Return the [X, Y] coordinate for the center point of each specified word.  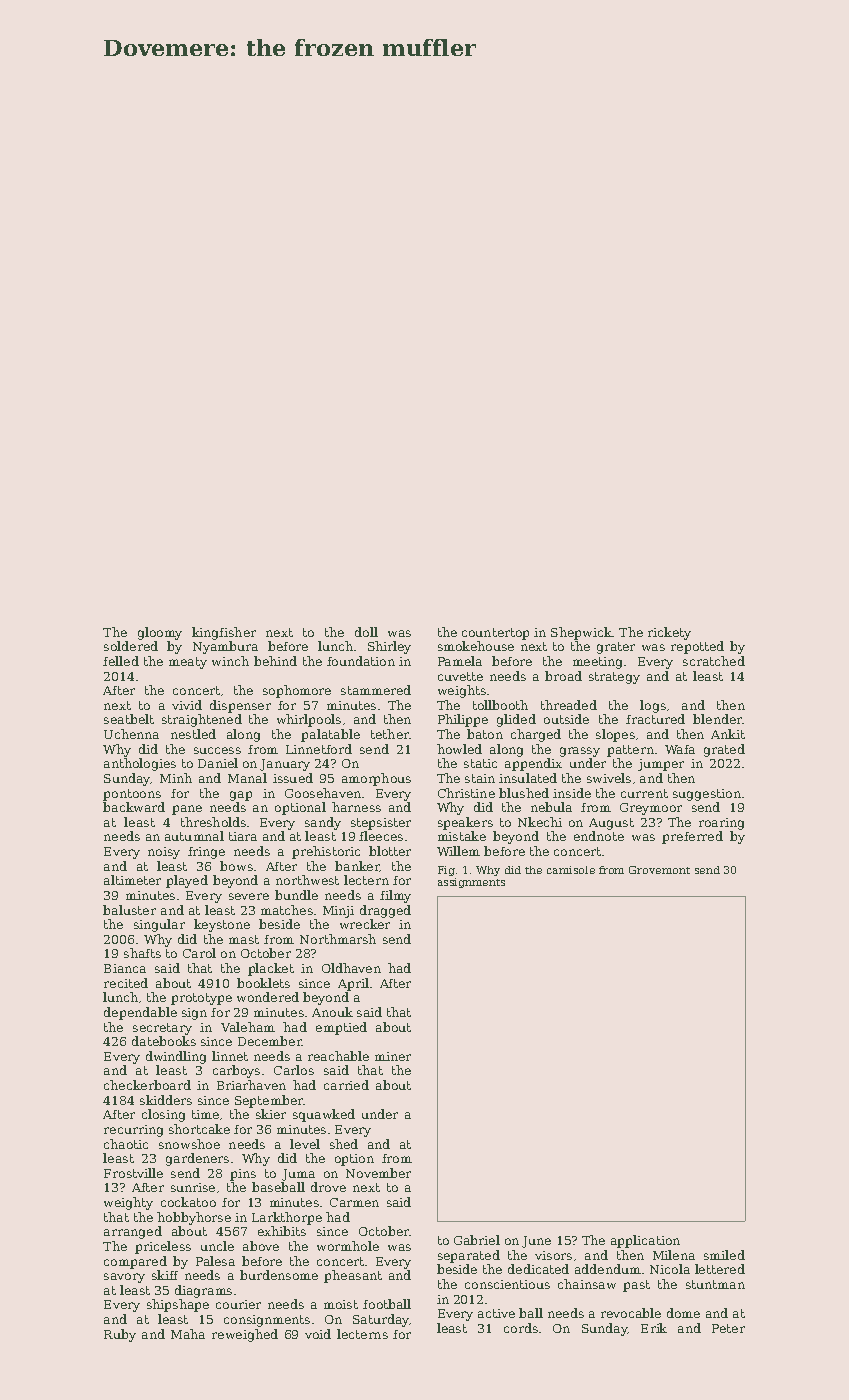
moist [341, 1304]
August [611, 824]
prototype [201, 999]
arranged [133, 1232]
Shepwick [582, 633]
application [645, 1241]
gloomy [160, 633]
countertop [495, 634]
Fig [446, 871]
